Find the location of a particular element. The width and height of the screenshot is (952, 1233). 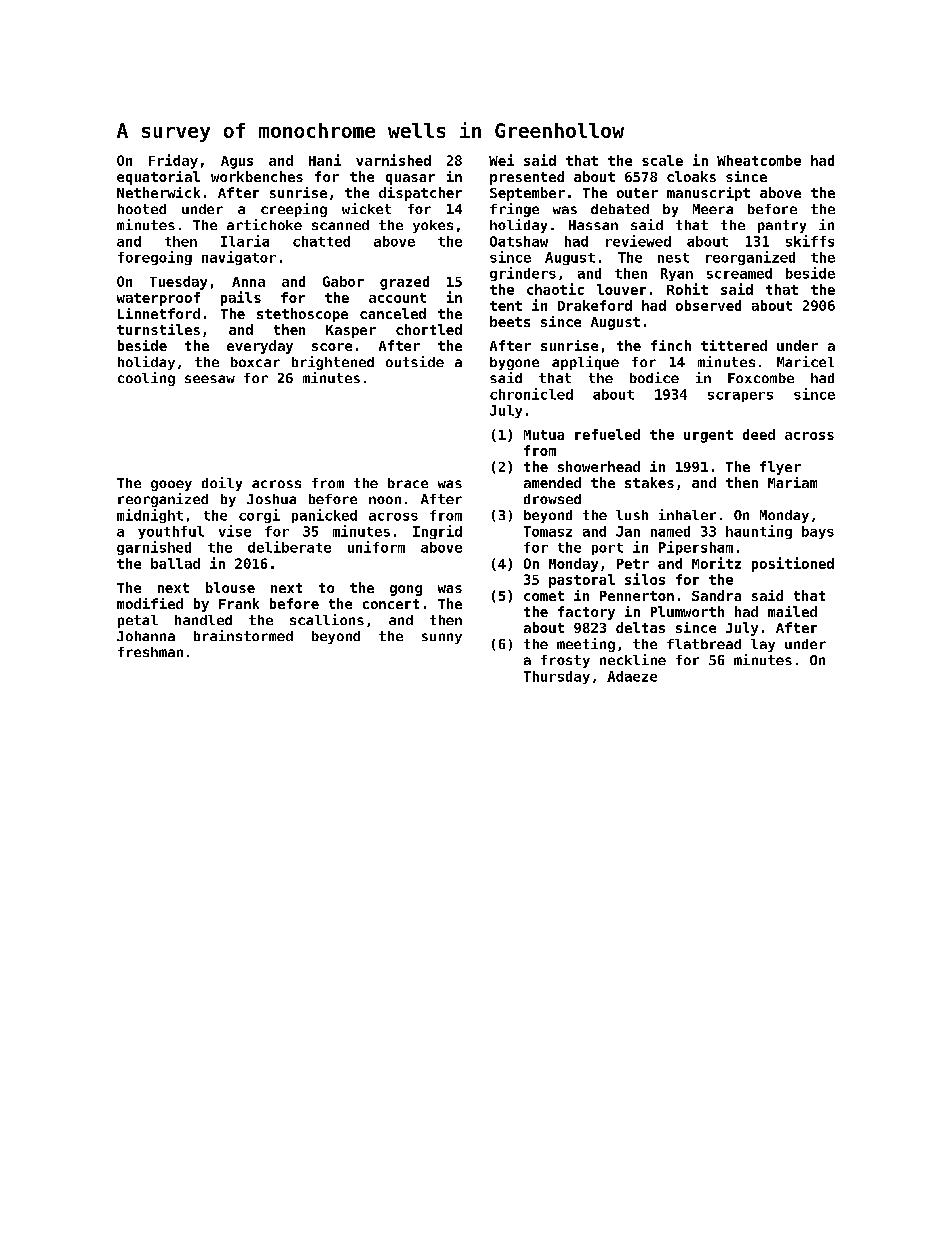

navigator is located at coordinates (239, 258).
